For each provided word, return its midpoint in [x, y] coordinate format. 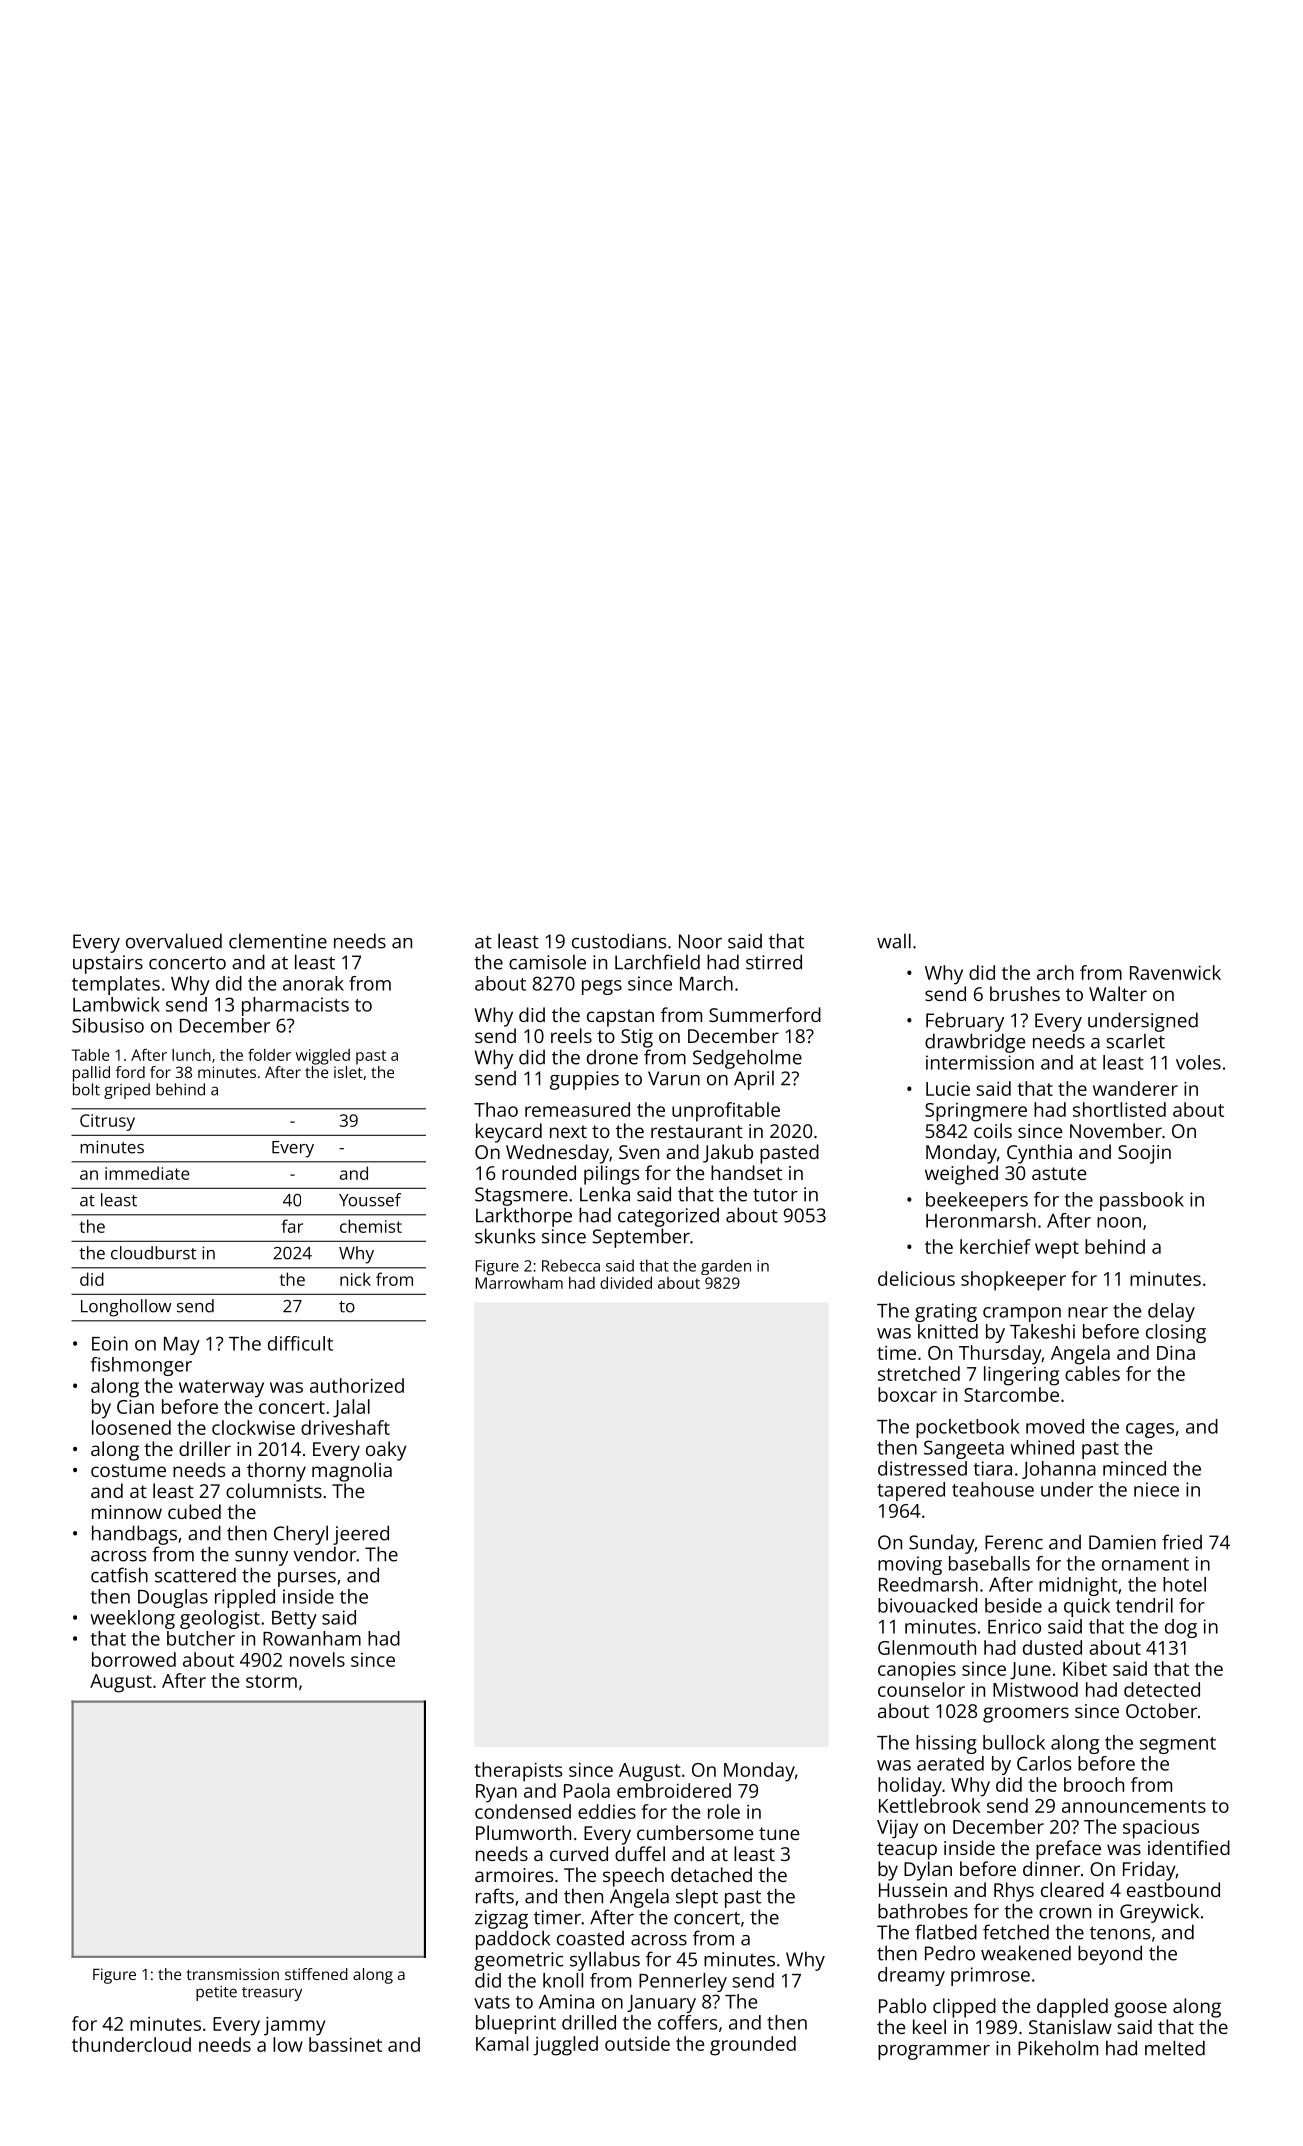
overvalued [174, 941]
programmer [934, 2052]
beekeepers [977, 1201]
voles [1198, 1062]
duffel [640, 1853]
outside [637, 2043]
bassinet [345, 2044]
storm [271, 1681]
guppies [584, 1080]
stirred [774, 962]
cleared [1072, 1889]
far [292, 1226]
